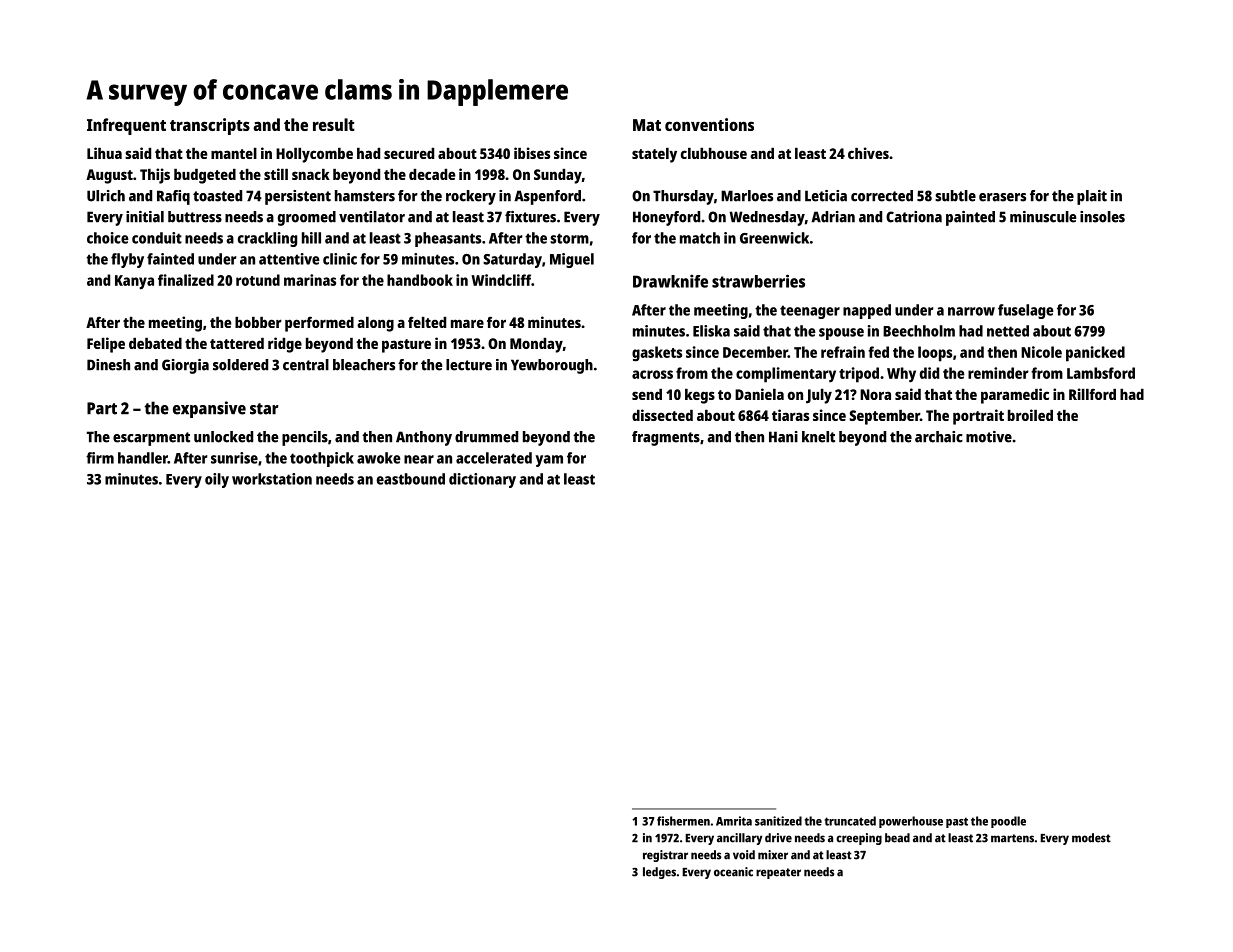 This page has width=1233, height=952. I want to click on ledges, so click(659, 873).
